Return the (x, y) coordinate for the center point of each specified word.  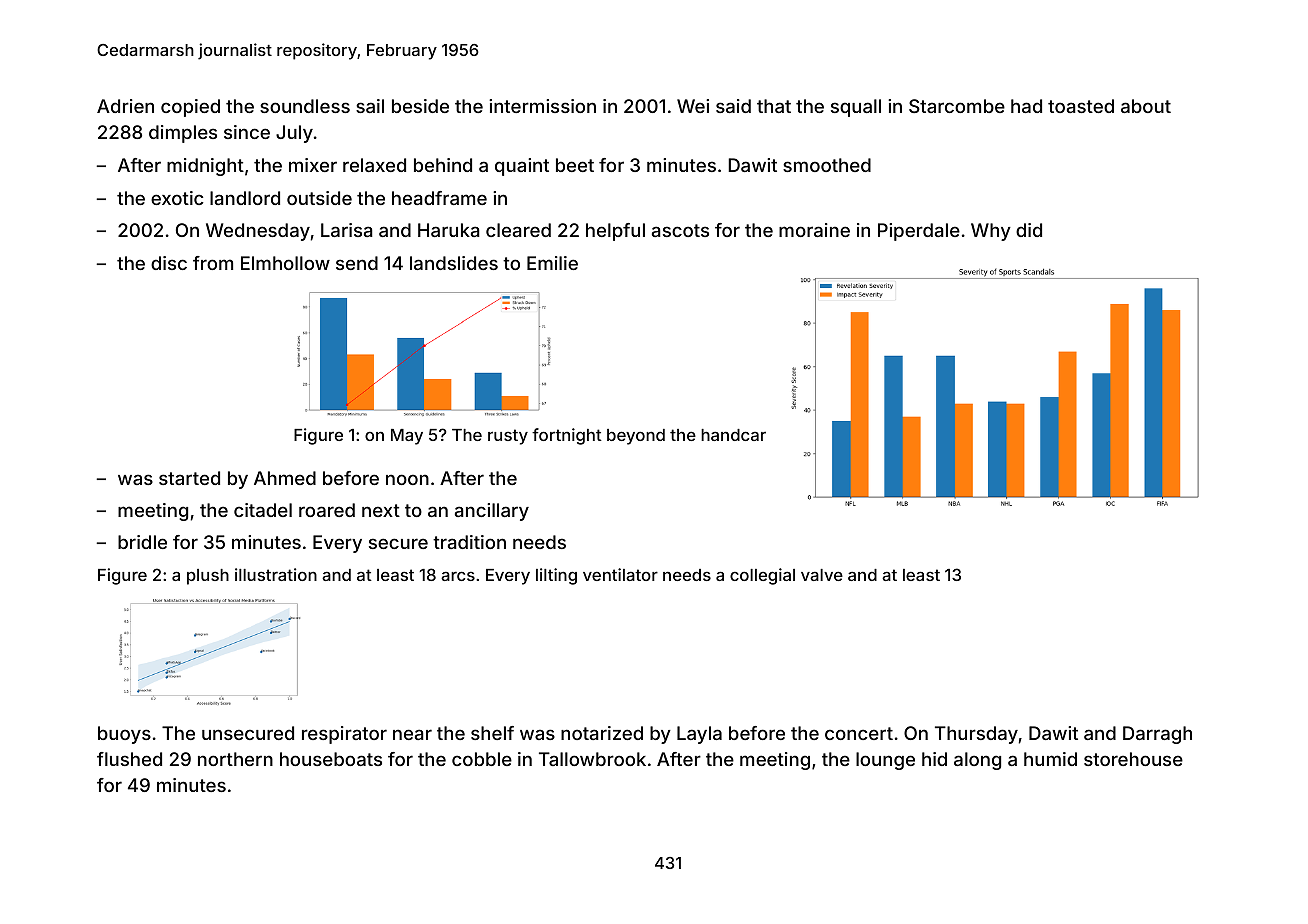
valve (822, 575)
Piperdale (919, 232)
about (1146, 106)
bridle (142, 542)
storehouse (1133, 759)
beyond (636, 437)
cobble (482, 759)
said (733, 106)
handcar (733, 435)
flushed (129, 759)
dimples (183, 134)
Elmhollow (285, 263)
